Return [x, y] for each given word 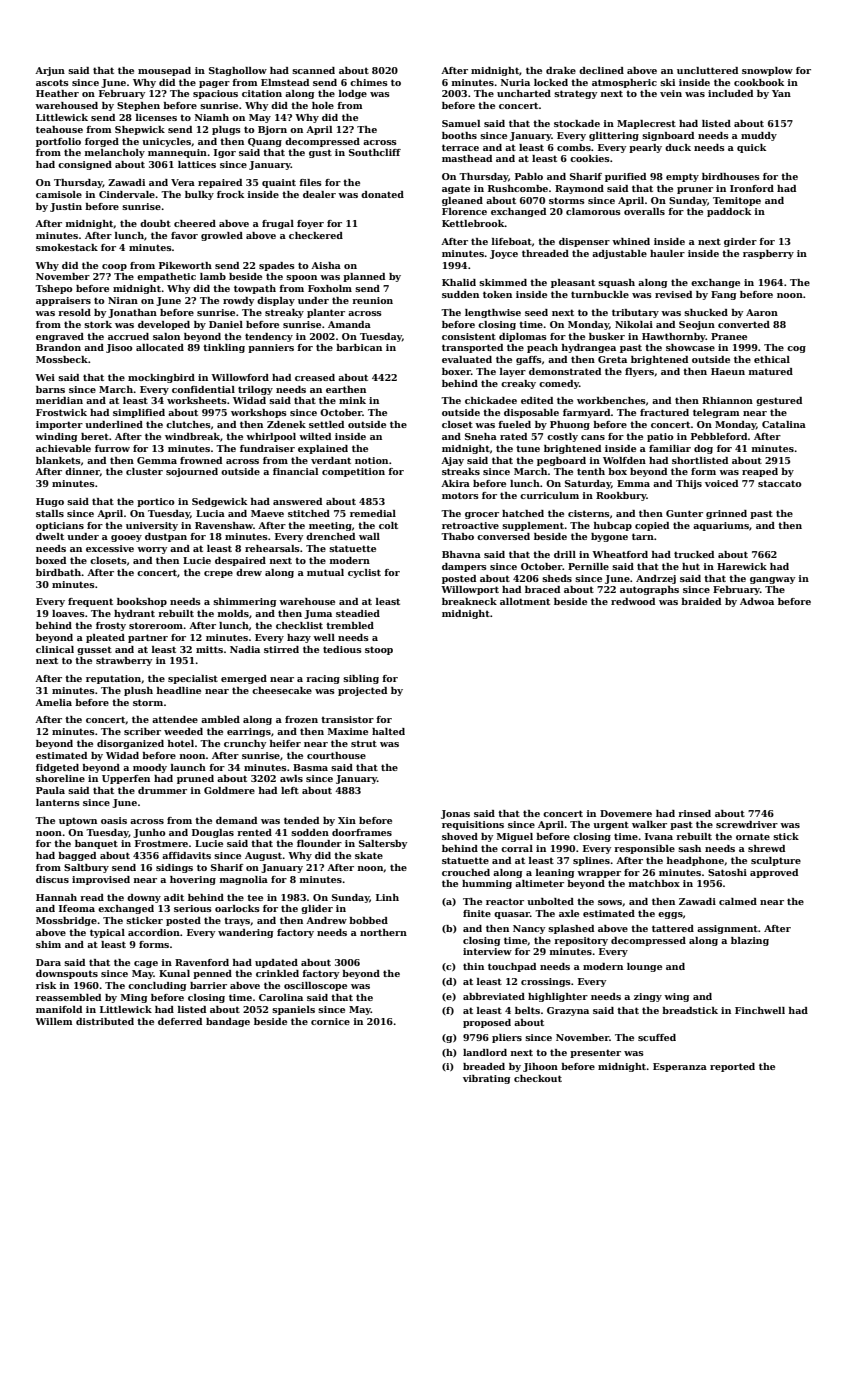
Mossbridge [66, 921]
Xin [347, 820]
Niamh [212, 117]
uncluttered [707, 70]
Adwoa [757, 601]
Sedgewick [219, 502]
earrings [249, 732]
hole [323, 105]
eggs [670, 915]
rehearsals [272, 548]
